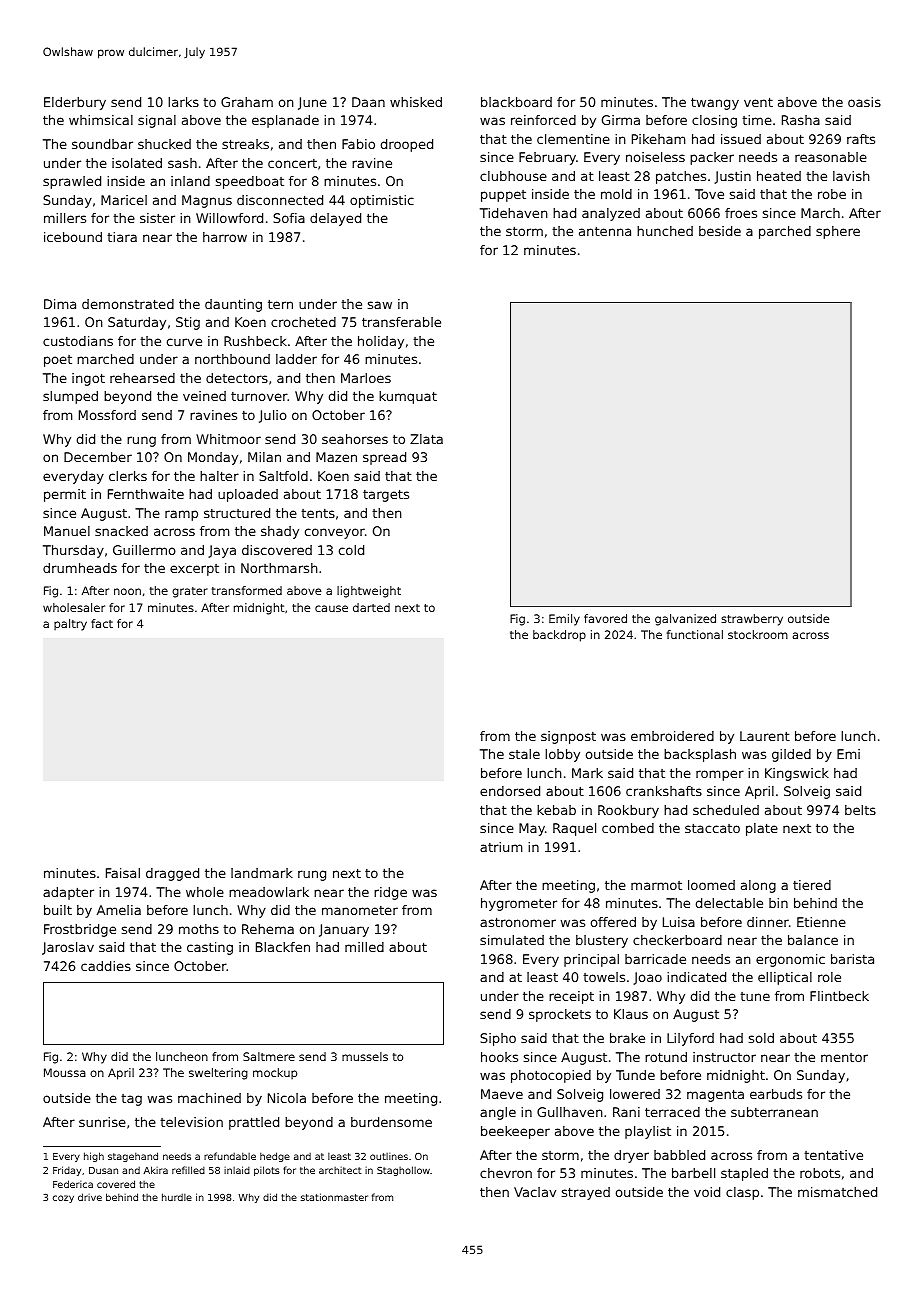 This screenshot has width=924, height=1308. Describe the element at coordinates (65, 495) in the screenshot. I see `permit` at that location.
